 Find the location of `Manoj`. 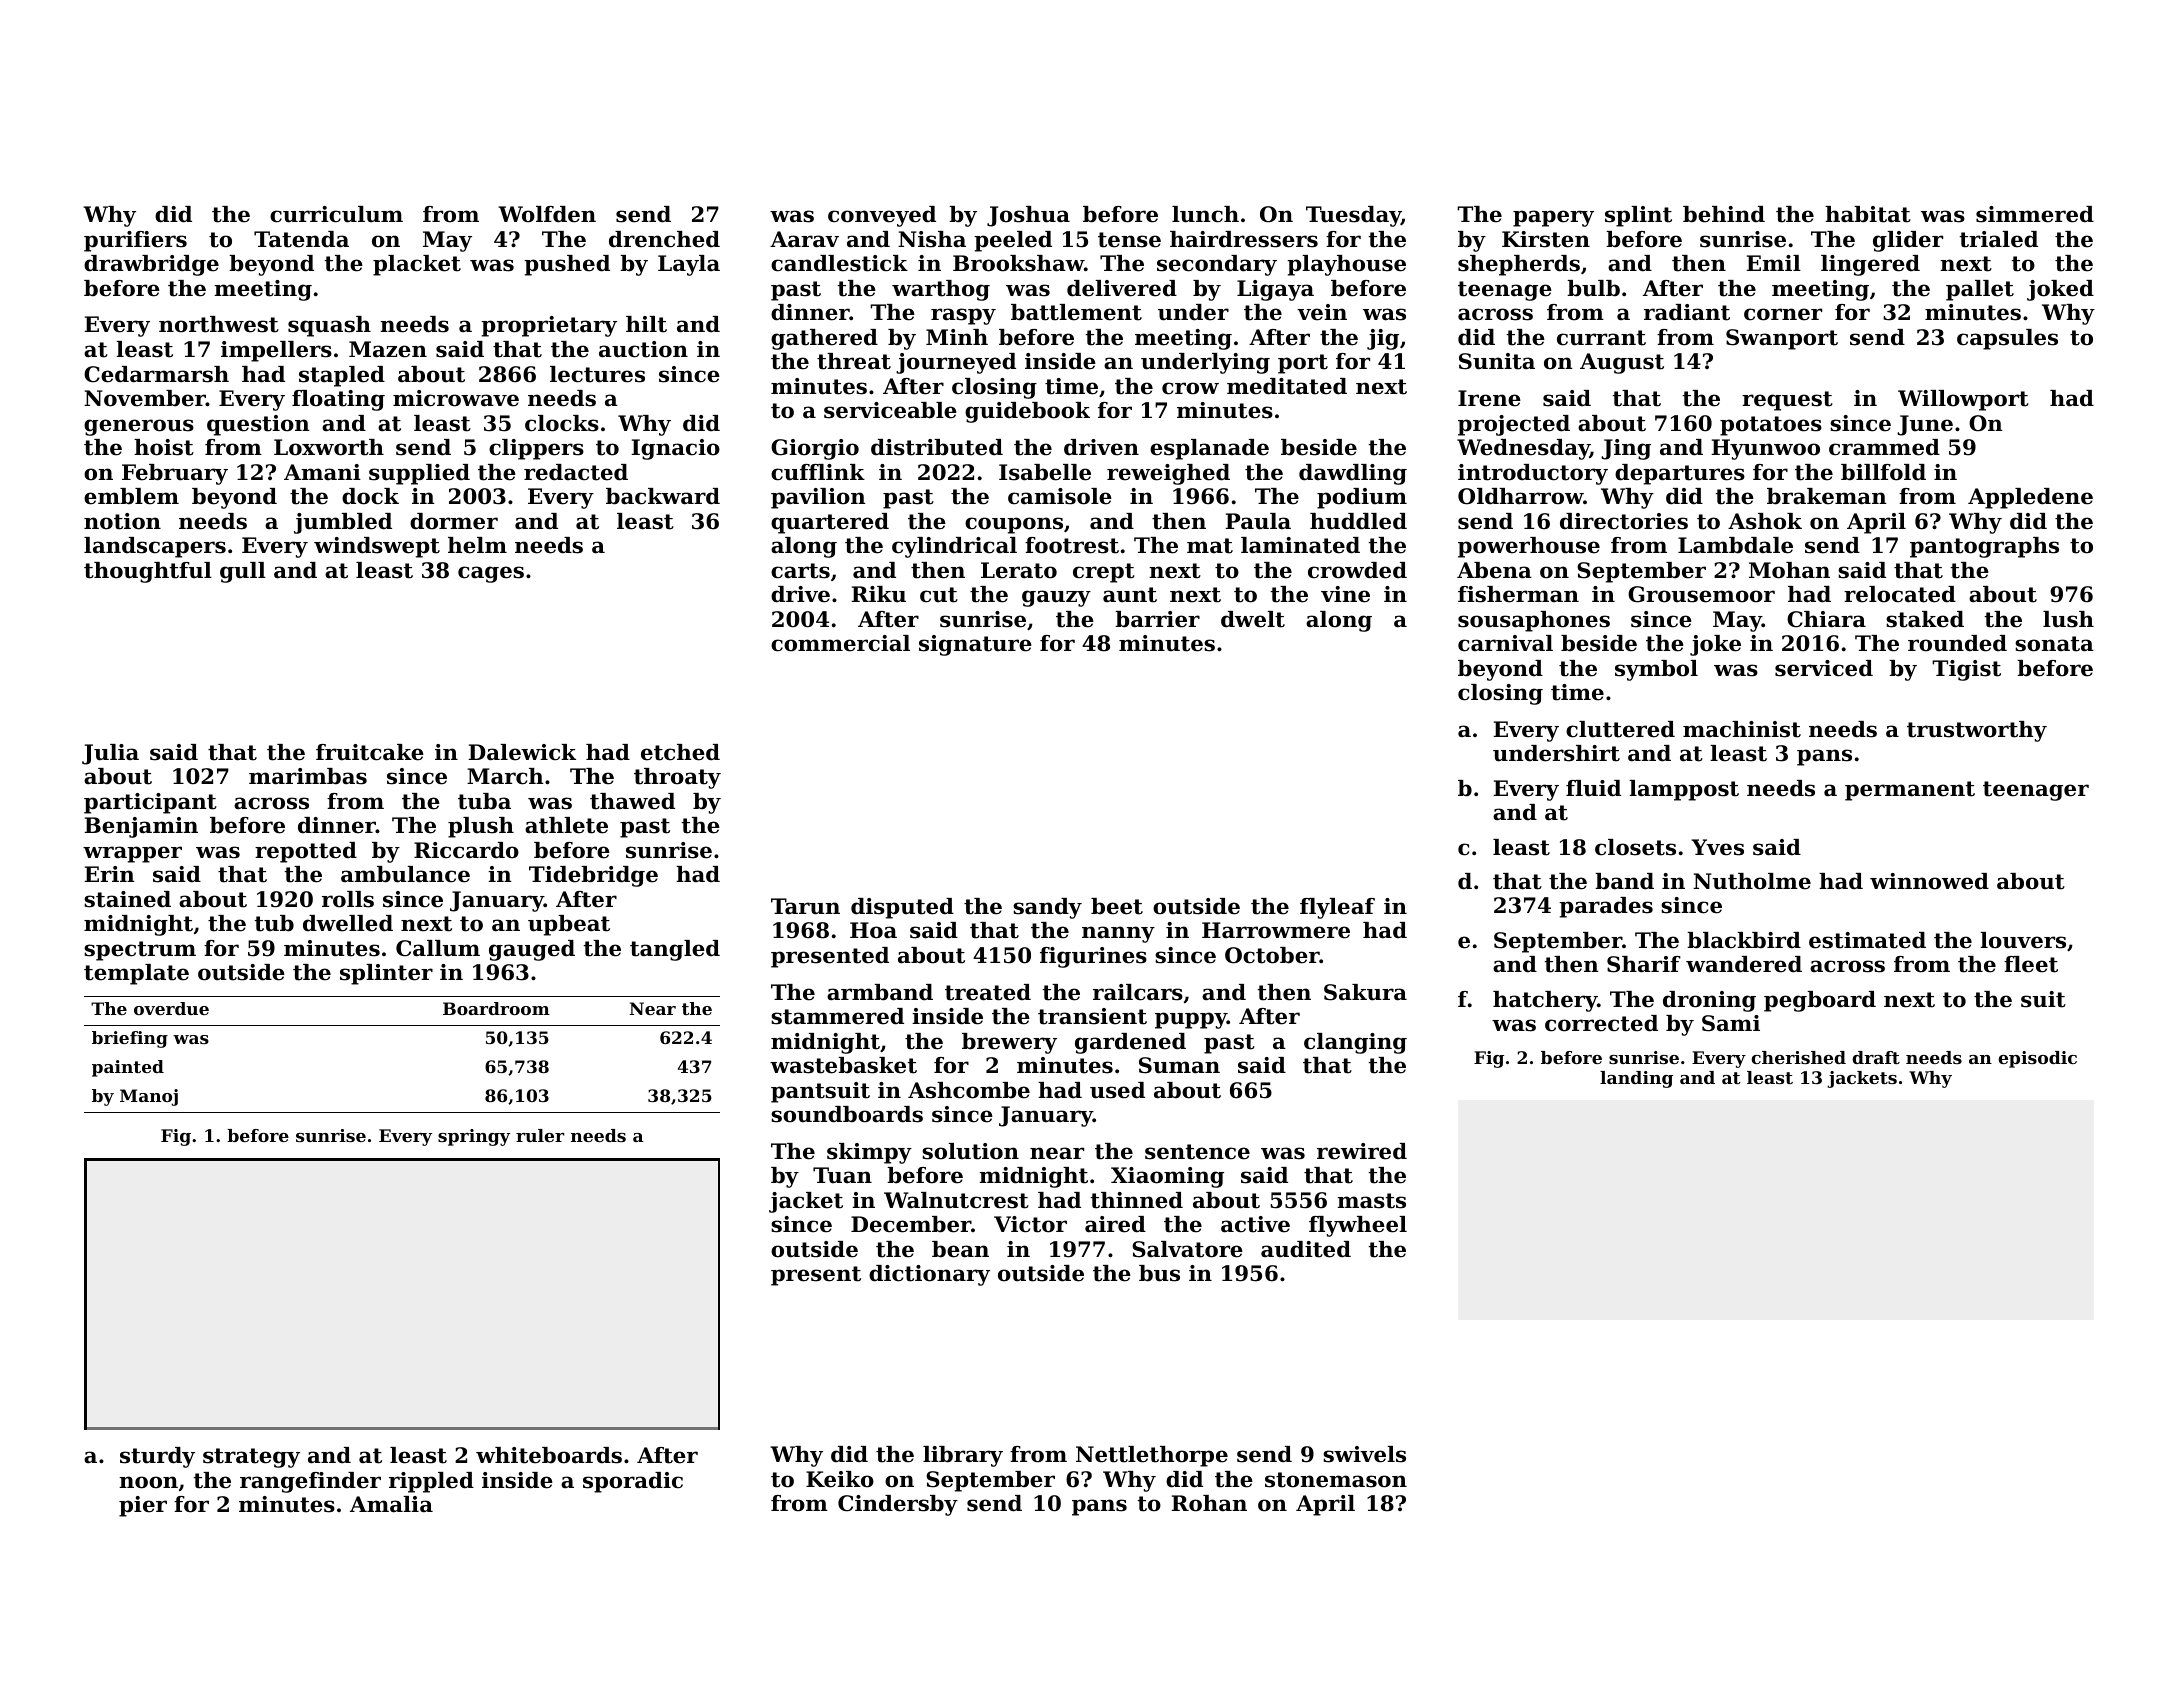

Manoj is located at coordinates (149, 1097).
